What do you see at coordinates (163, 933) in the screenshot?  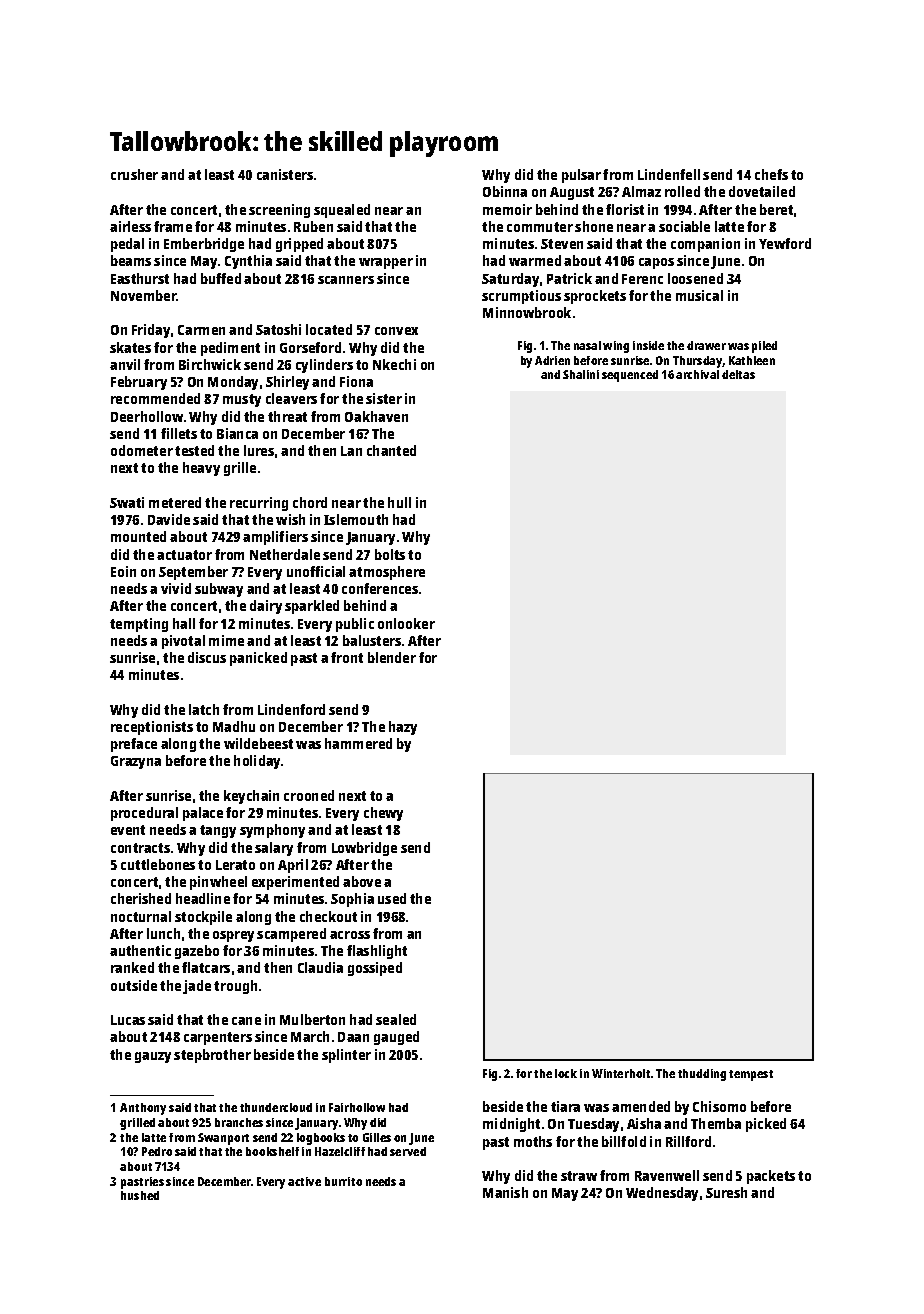 I see `lunch` at bounding box center [163, 933].
